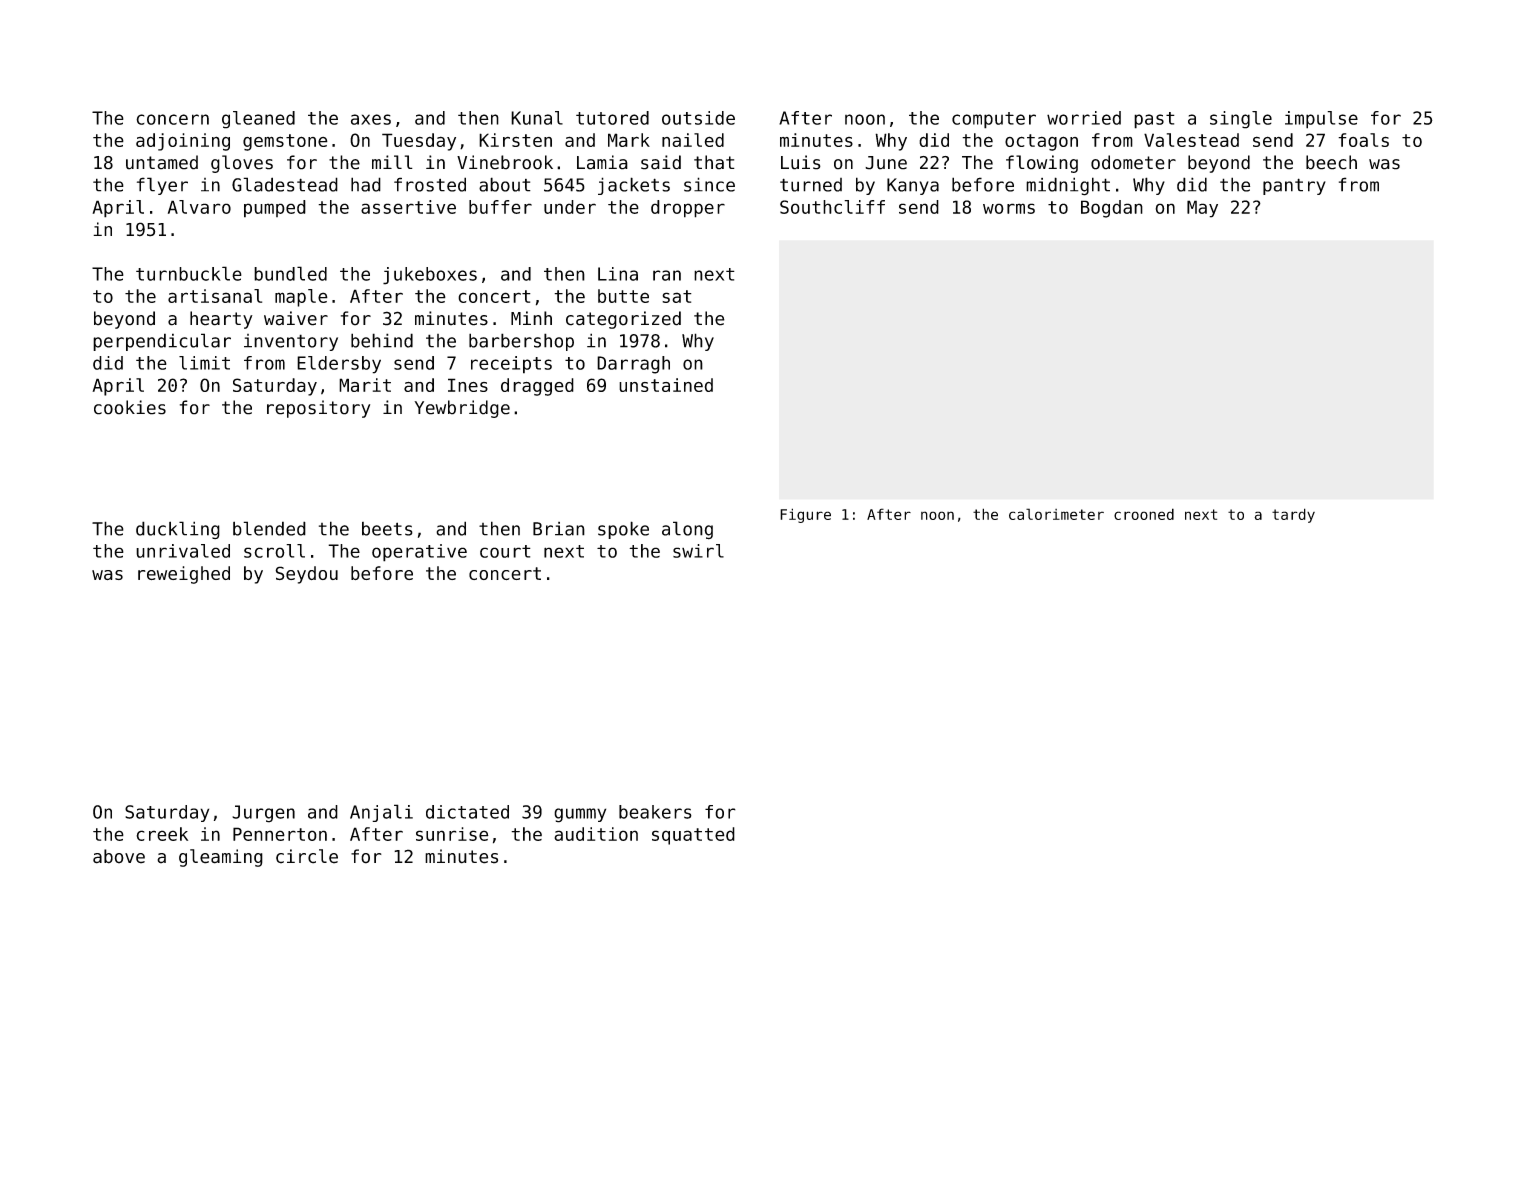  What do you see at coordinates (119, 856) in the screenshot?
I see `above` at bounding box center [119, 856].
